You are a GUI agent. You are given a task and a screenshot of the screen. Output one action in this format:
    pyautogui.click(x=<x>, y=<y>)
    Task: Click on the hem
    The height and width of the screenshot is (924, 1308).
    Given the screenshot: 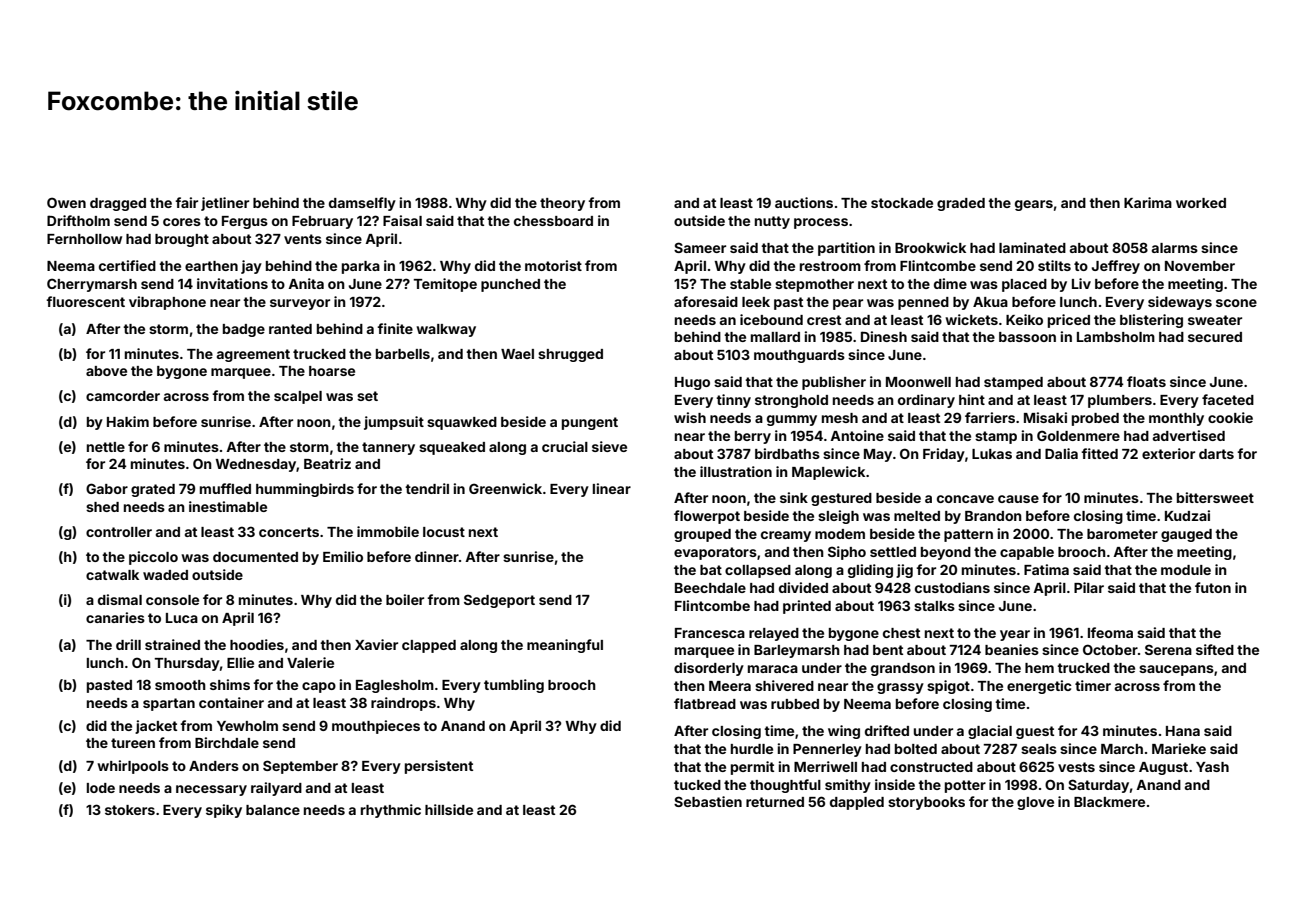 What is the action you would take?
    pyautogui.click(x=1039, y=668)
